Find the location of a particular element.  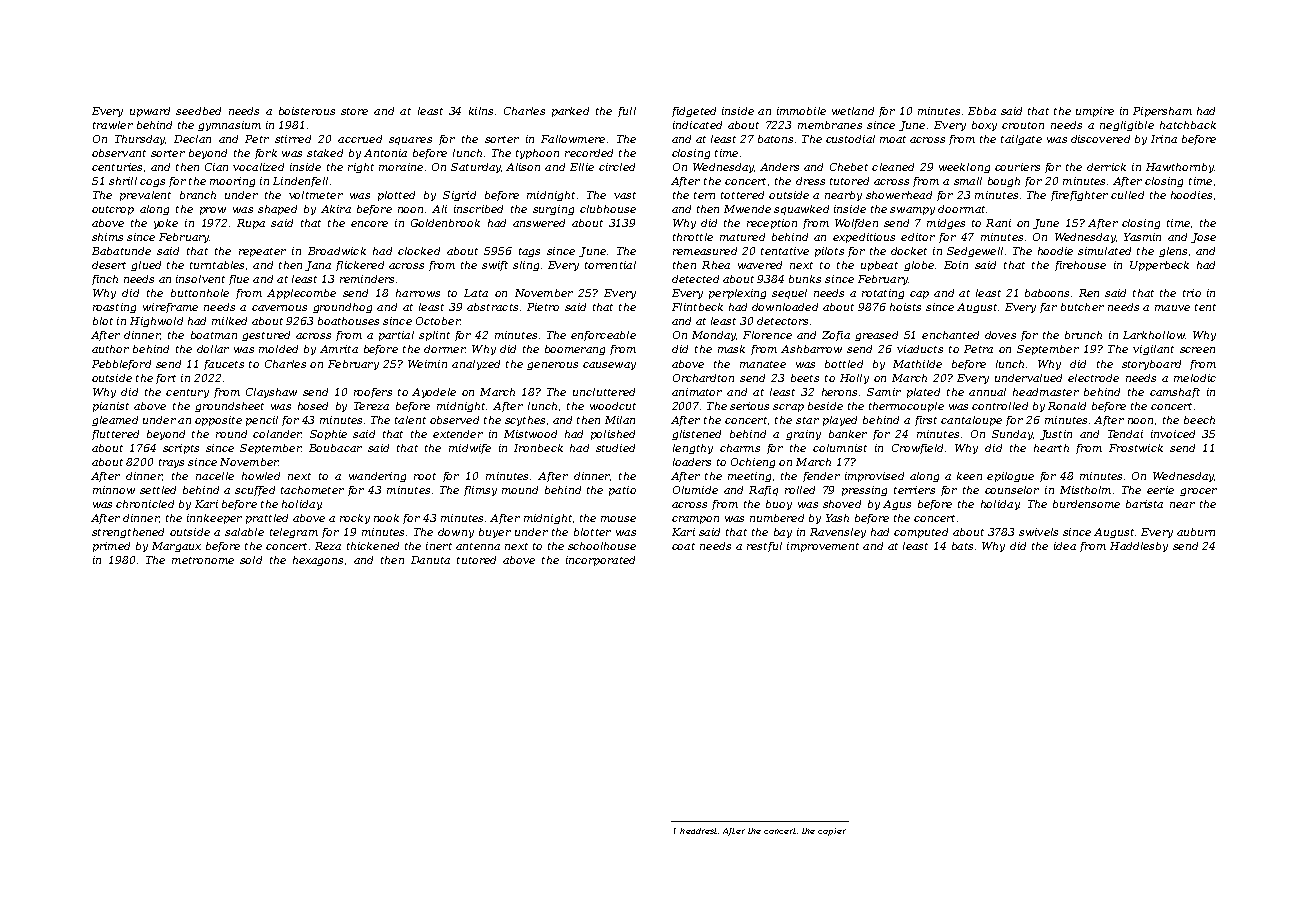

terriers is located at coordinates (914, 490).
